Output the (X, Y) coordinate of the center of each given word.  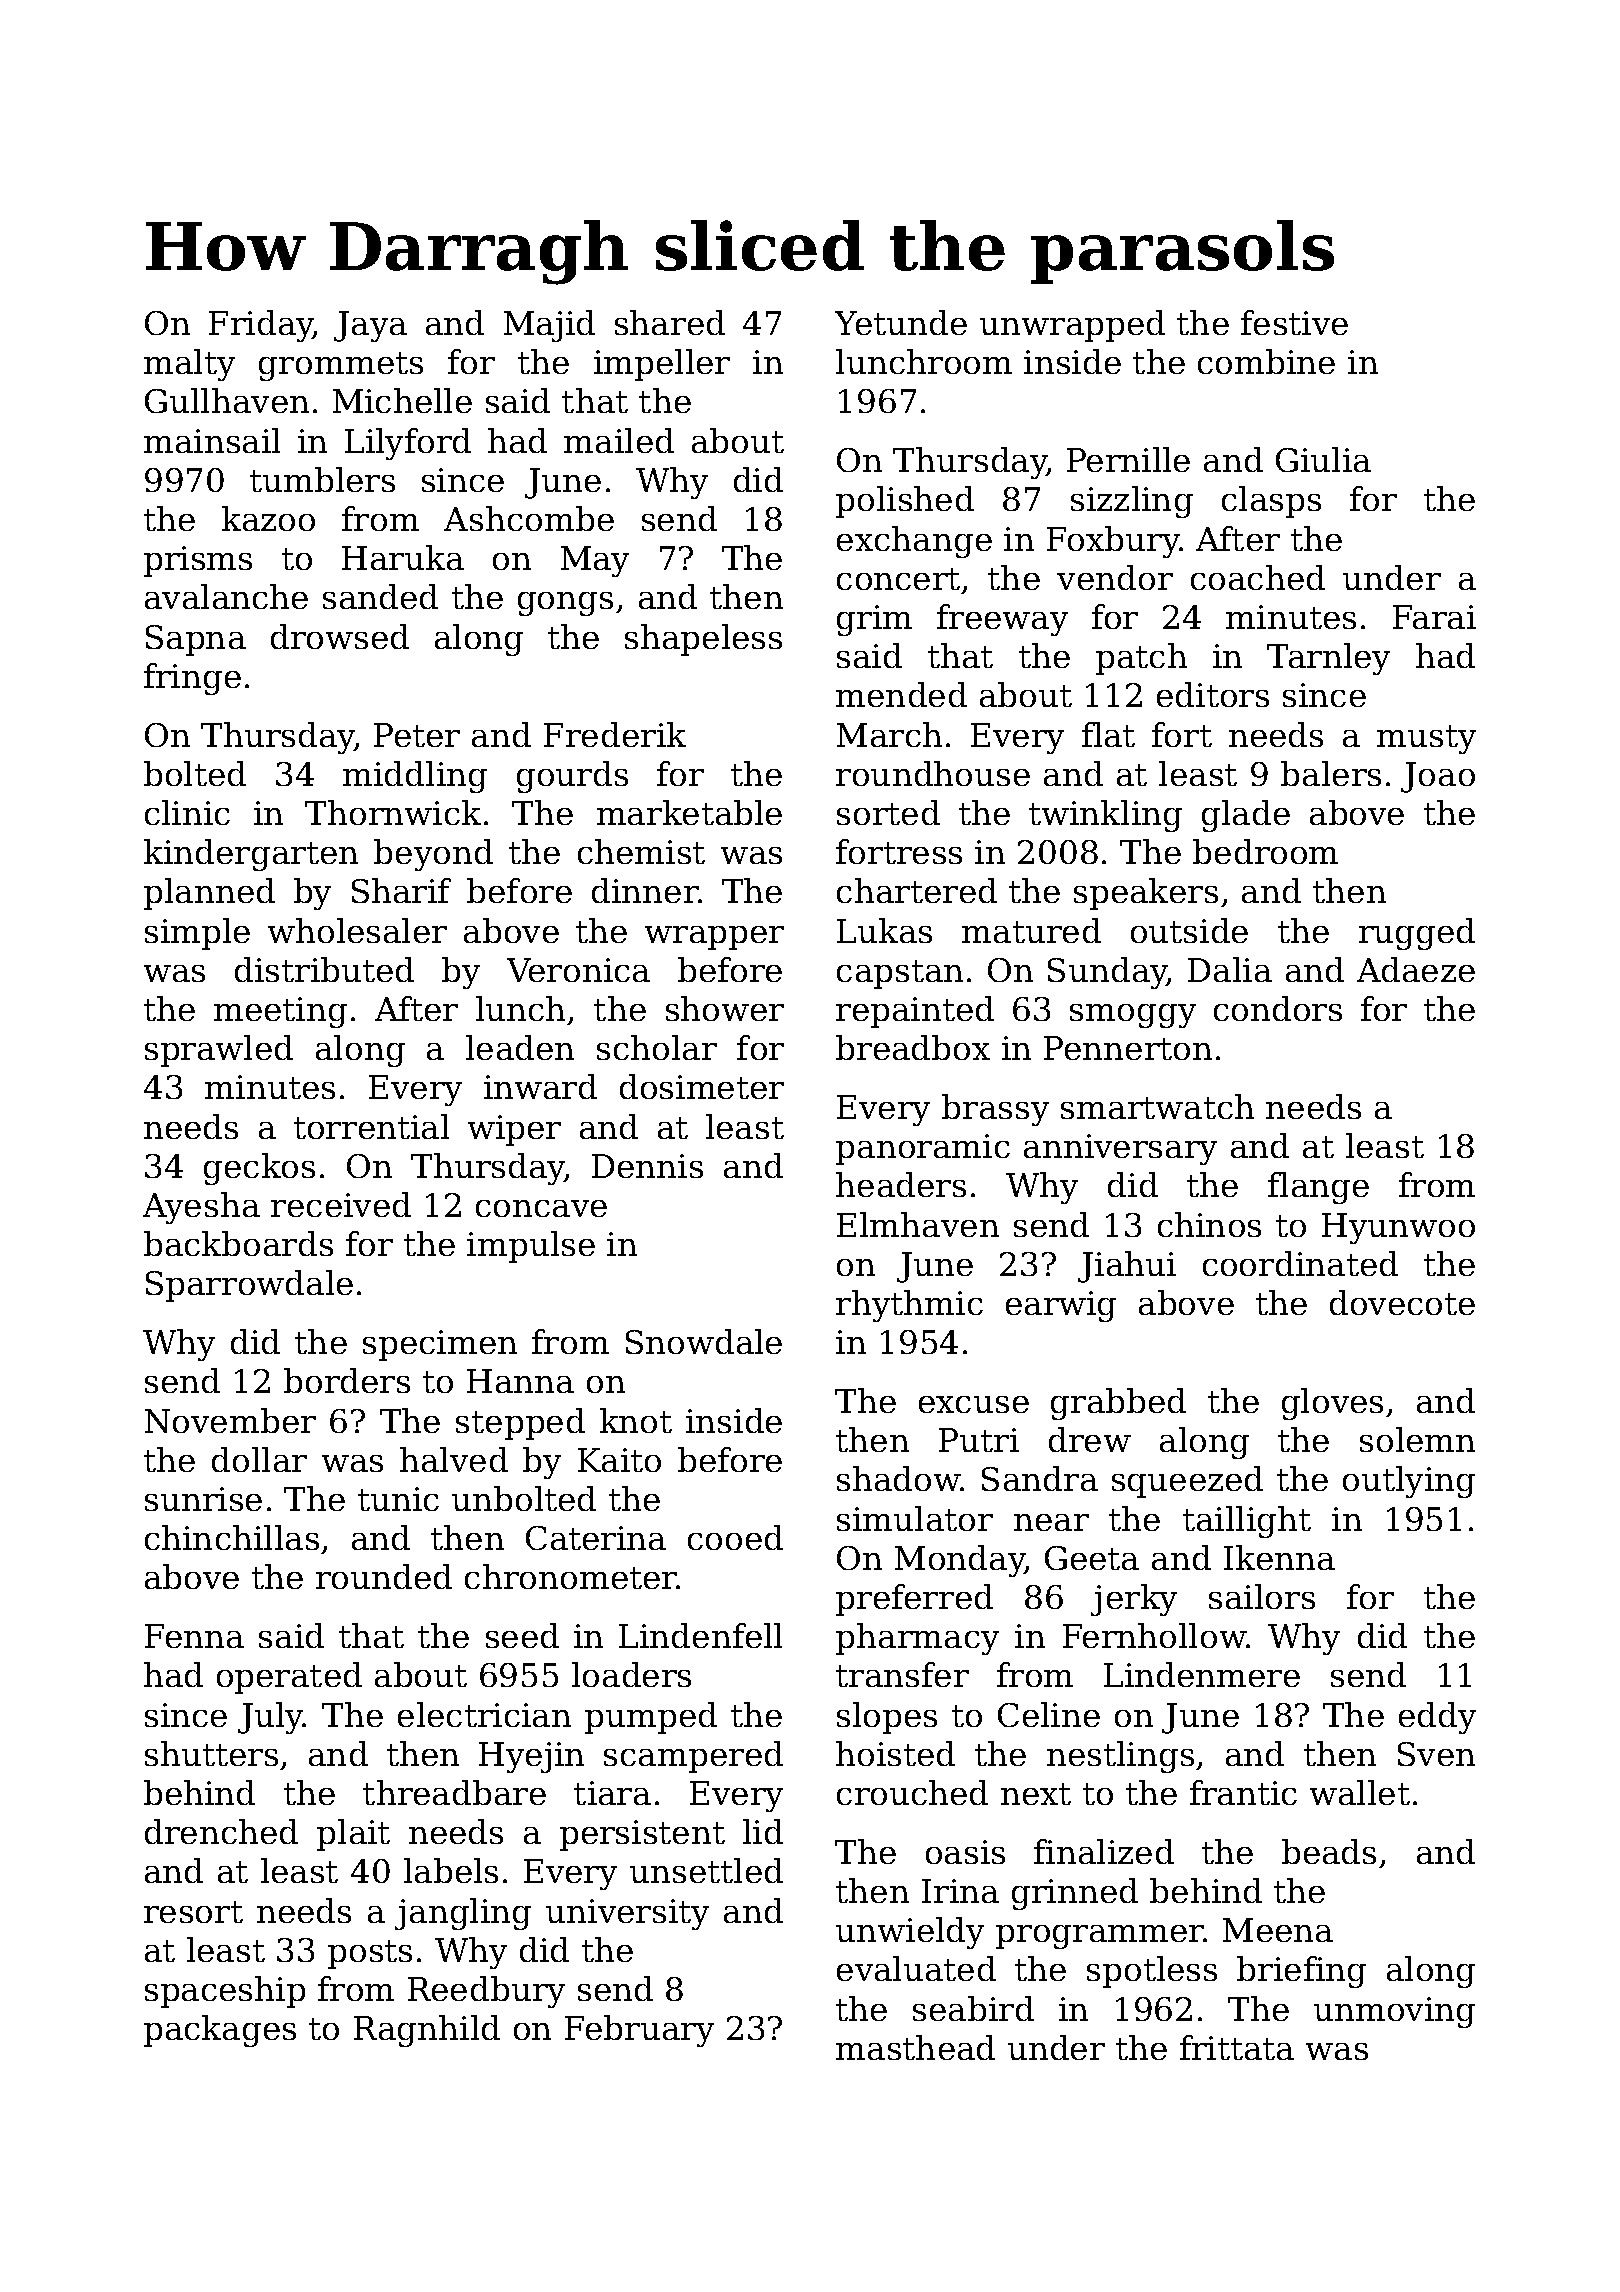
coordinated (1300, 1263)
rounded (384, 1576)
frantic (1243, 1792)
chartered (917, 890)
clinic (187, 812)
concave (541, 1208)
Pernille (1128, 459)
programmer (1100, 1937)
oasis (965, 1852)
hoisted (895, 1753)
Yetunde (901, 322)
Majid (549, 326)
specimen (440, 1345)
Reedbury (486, 1992)
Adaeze (1416, 969)
